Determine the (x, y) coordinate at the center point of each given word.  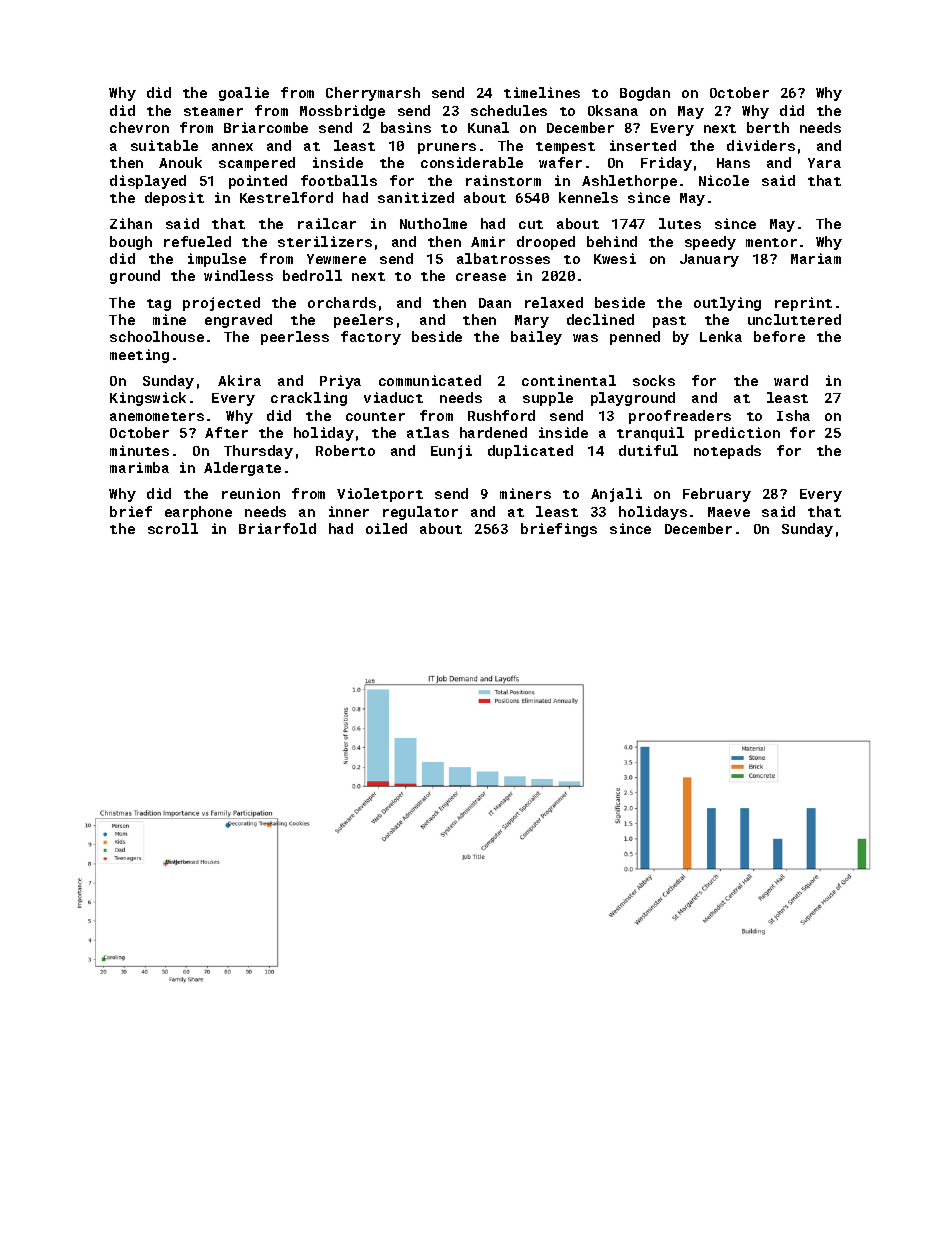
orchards (342, 302)
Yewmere (336, 259)
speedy (710, 243)
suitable (164, 145)
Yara (824, 163)
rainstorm (503, 180)
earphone (198, 513)
